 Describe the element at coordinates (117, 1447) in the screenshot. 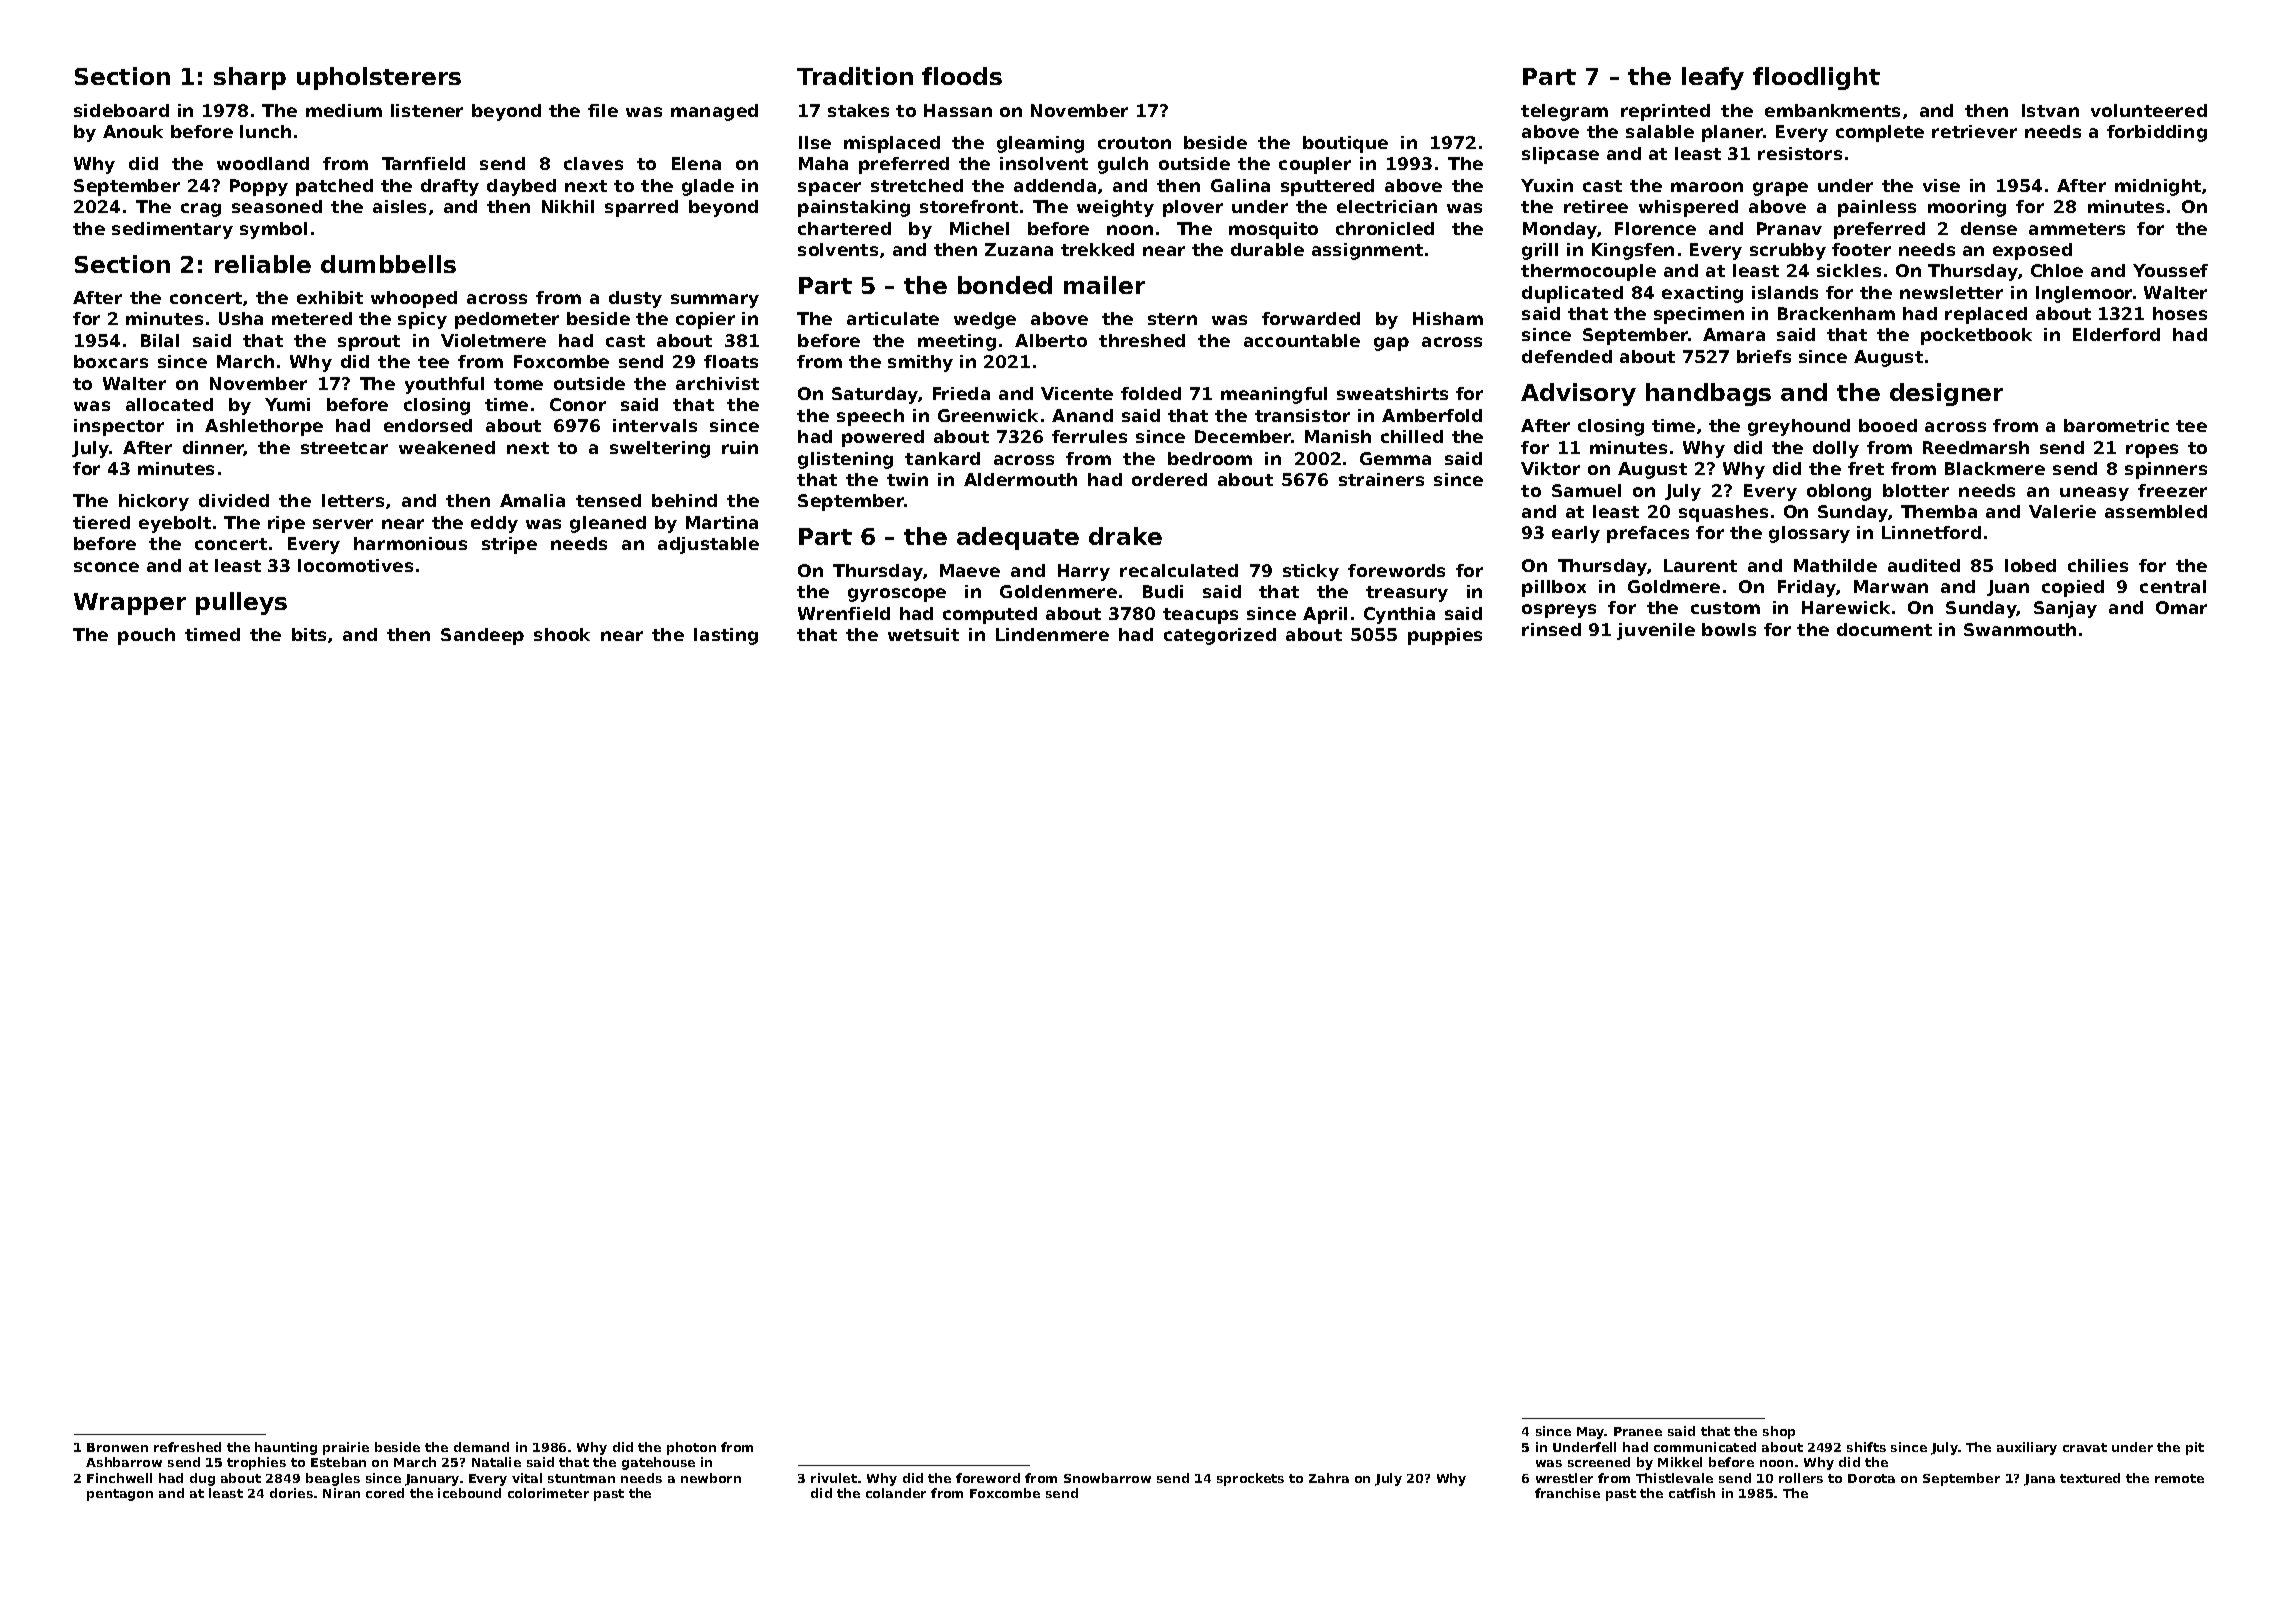

I see `Bronwen` at that location.
